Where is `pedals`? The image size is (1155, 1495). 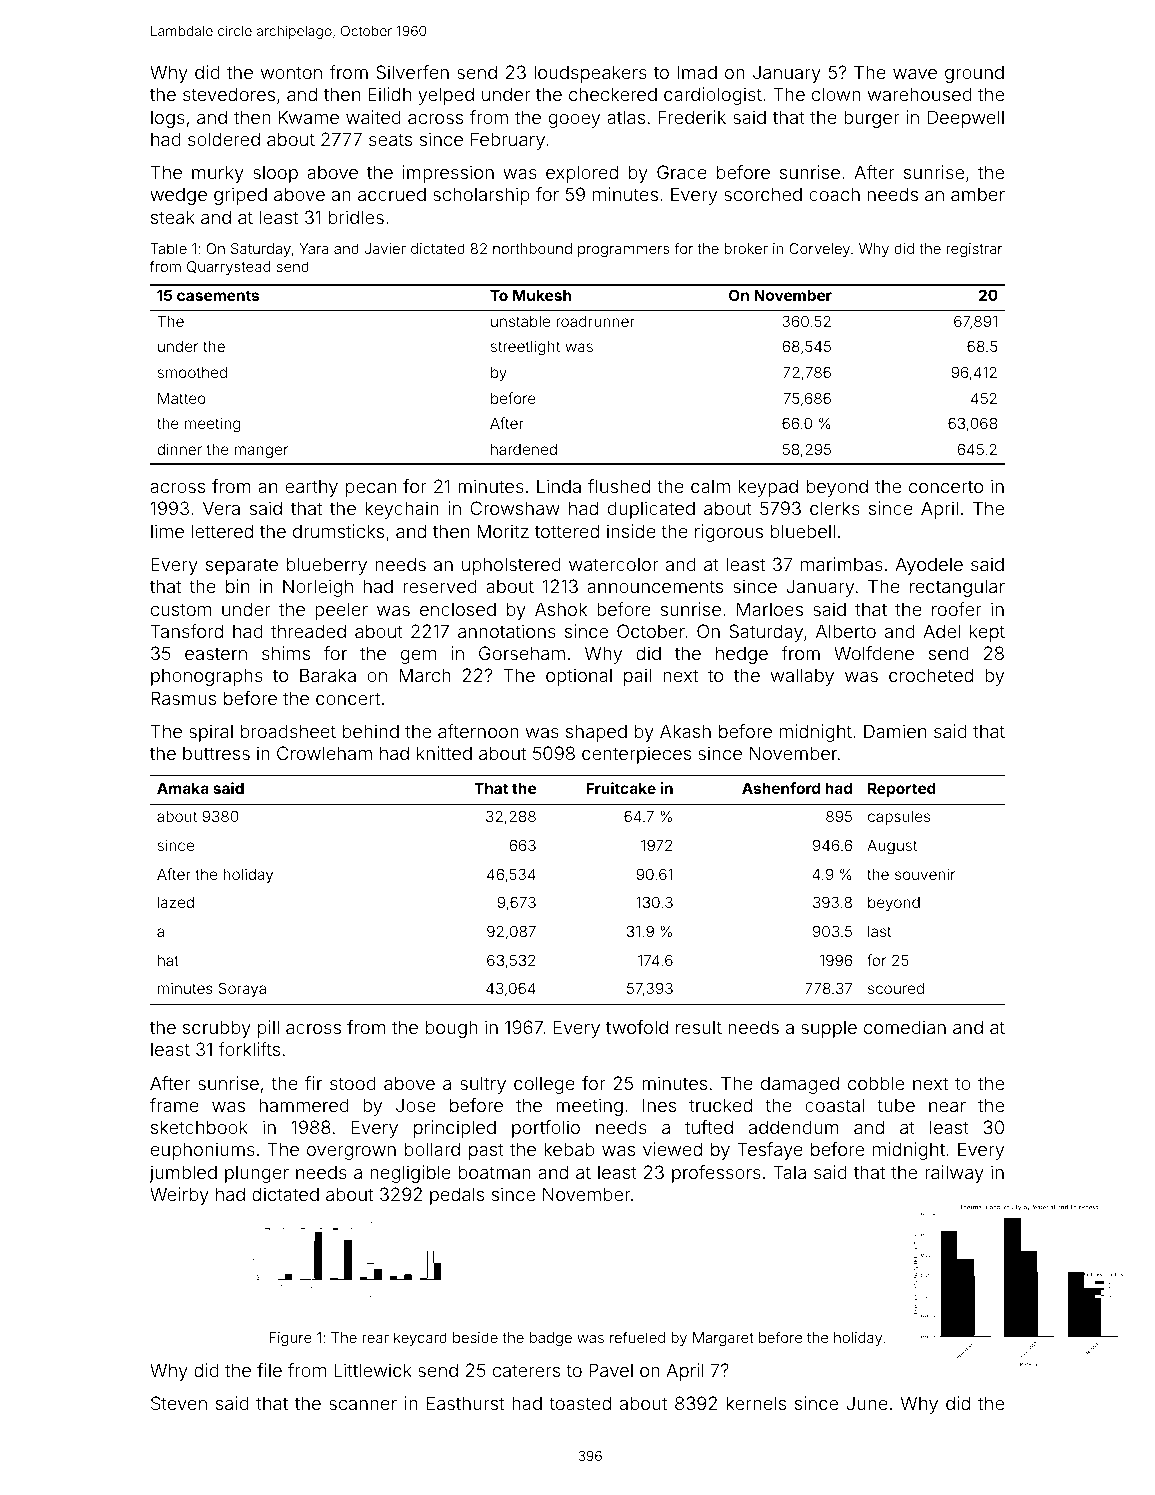 pedals is located at coordinates (457, 1196).
